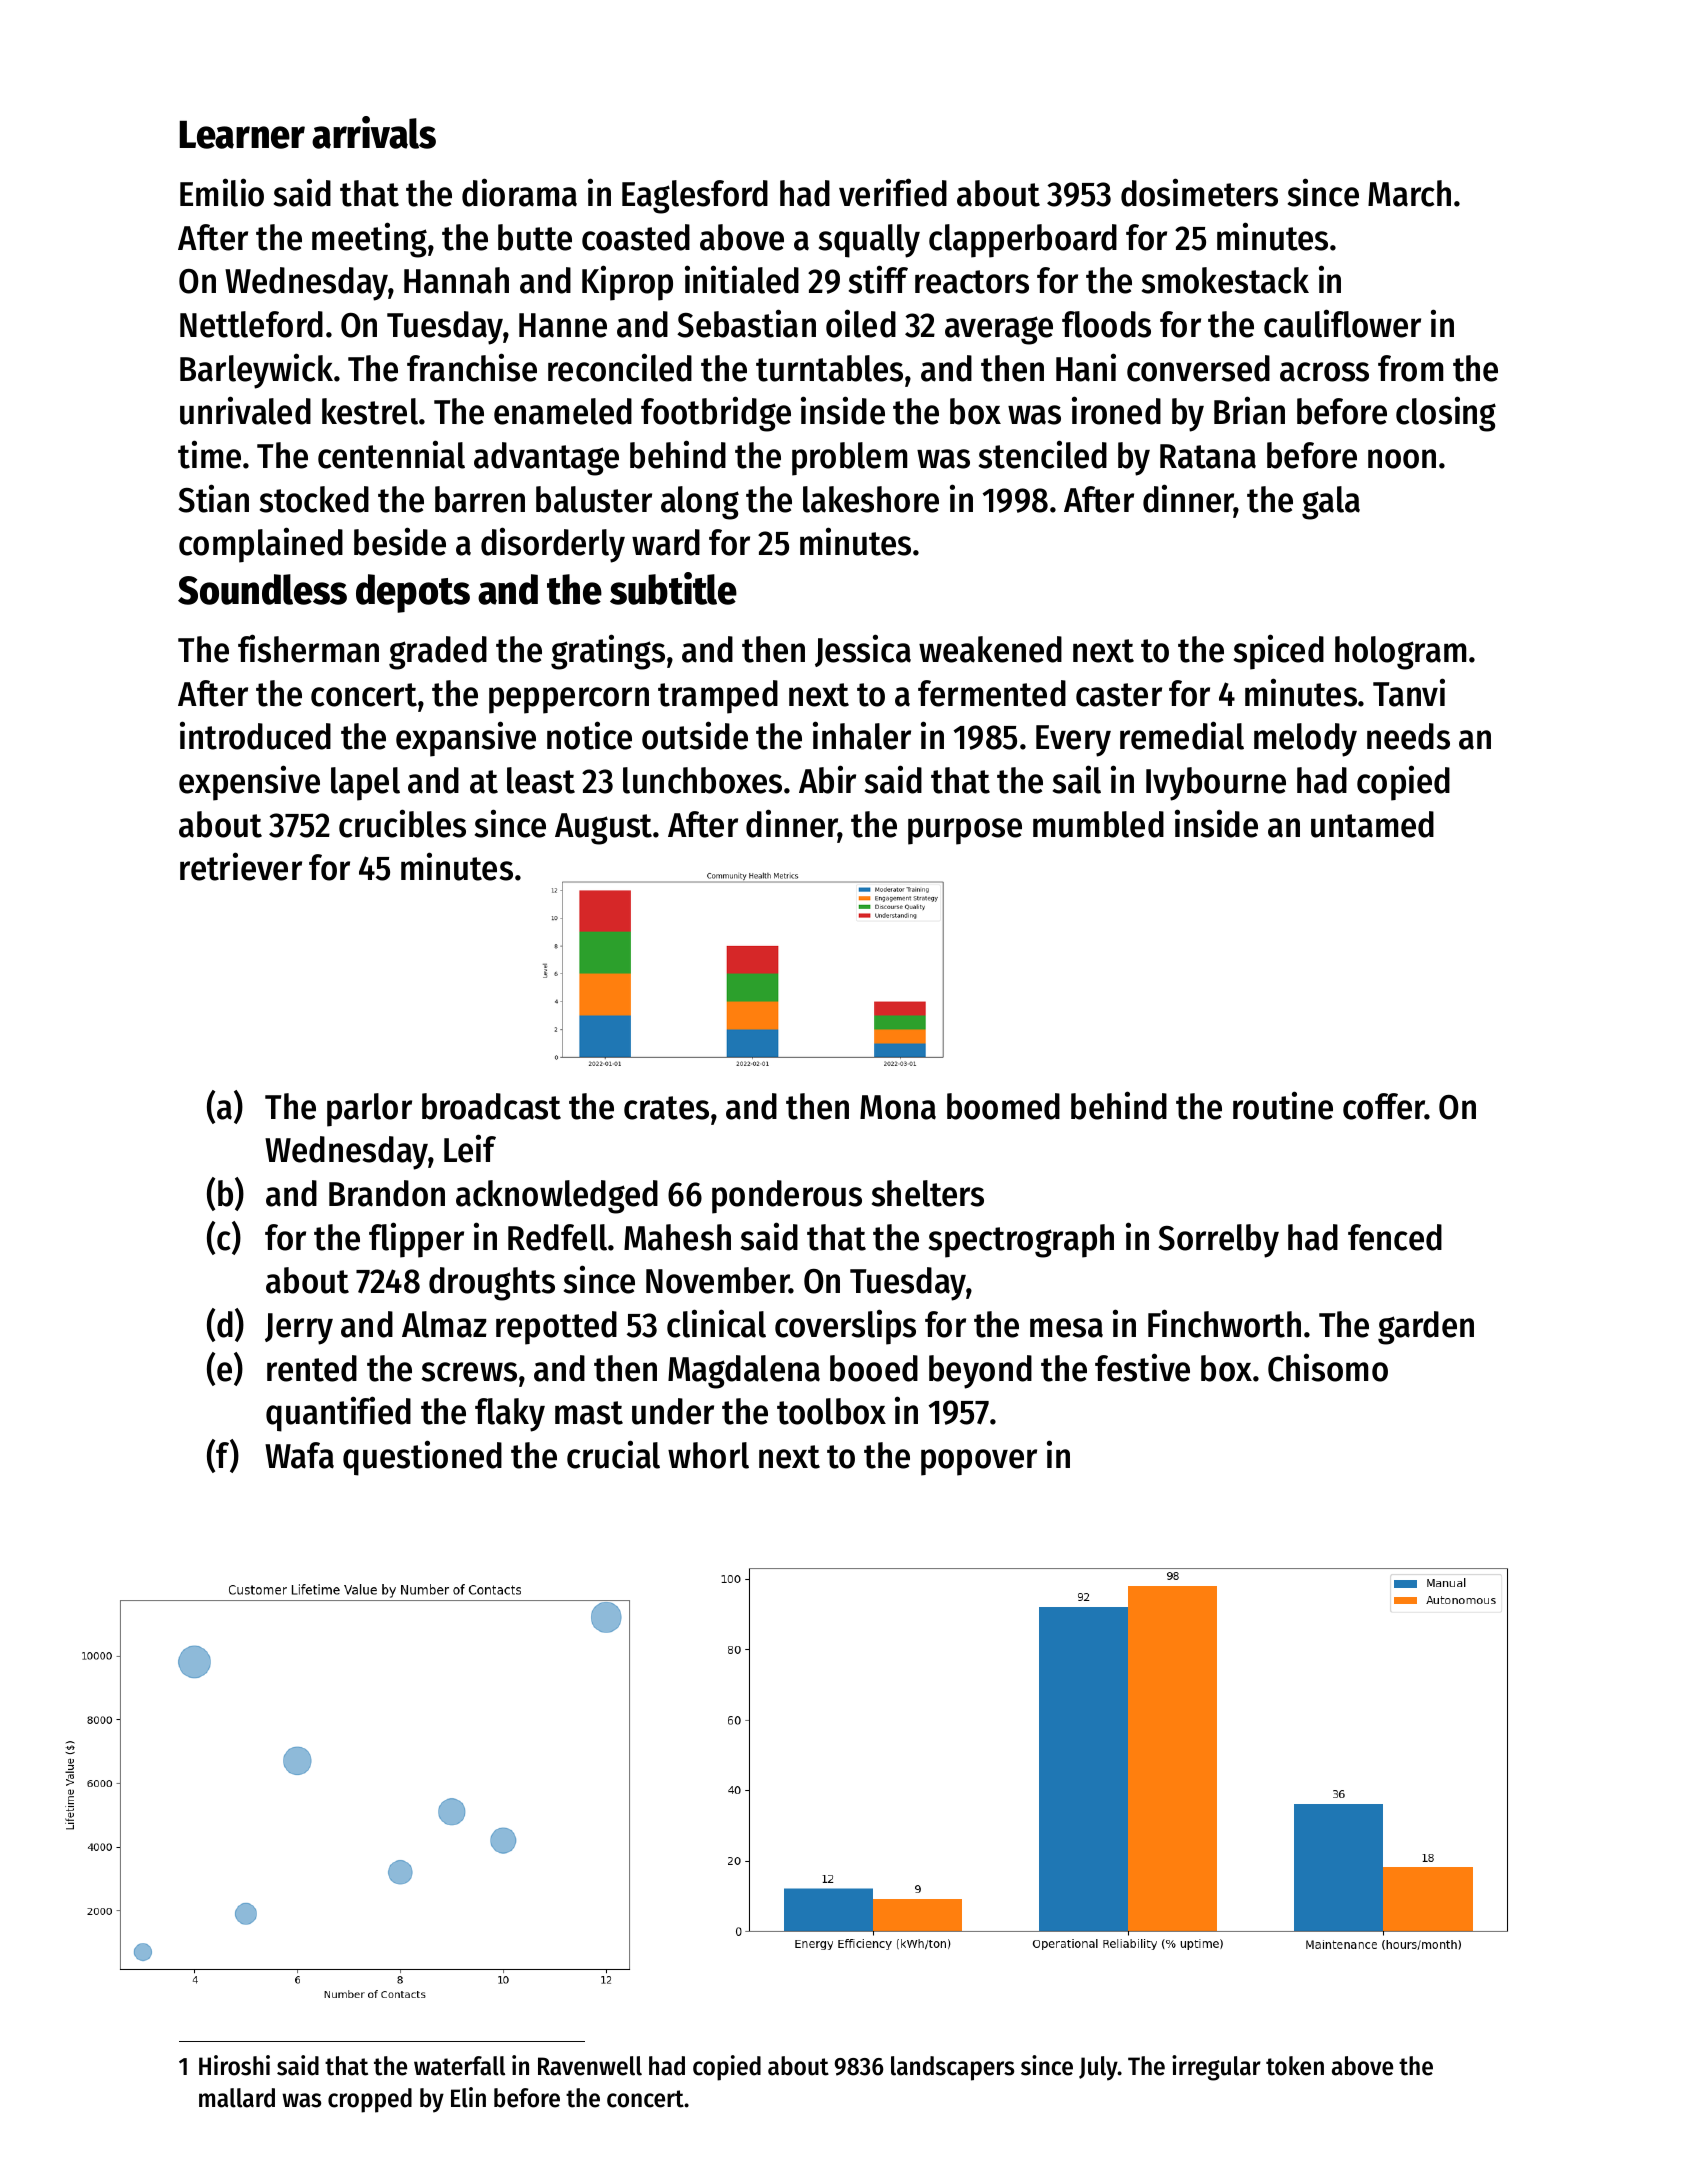  I want to click on verified, so click(893, 192).
